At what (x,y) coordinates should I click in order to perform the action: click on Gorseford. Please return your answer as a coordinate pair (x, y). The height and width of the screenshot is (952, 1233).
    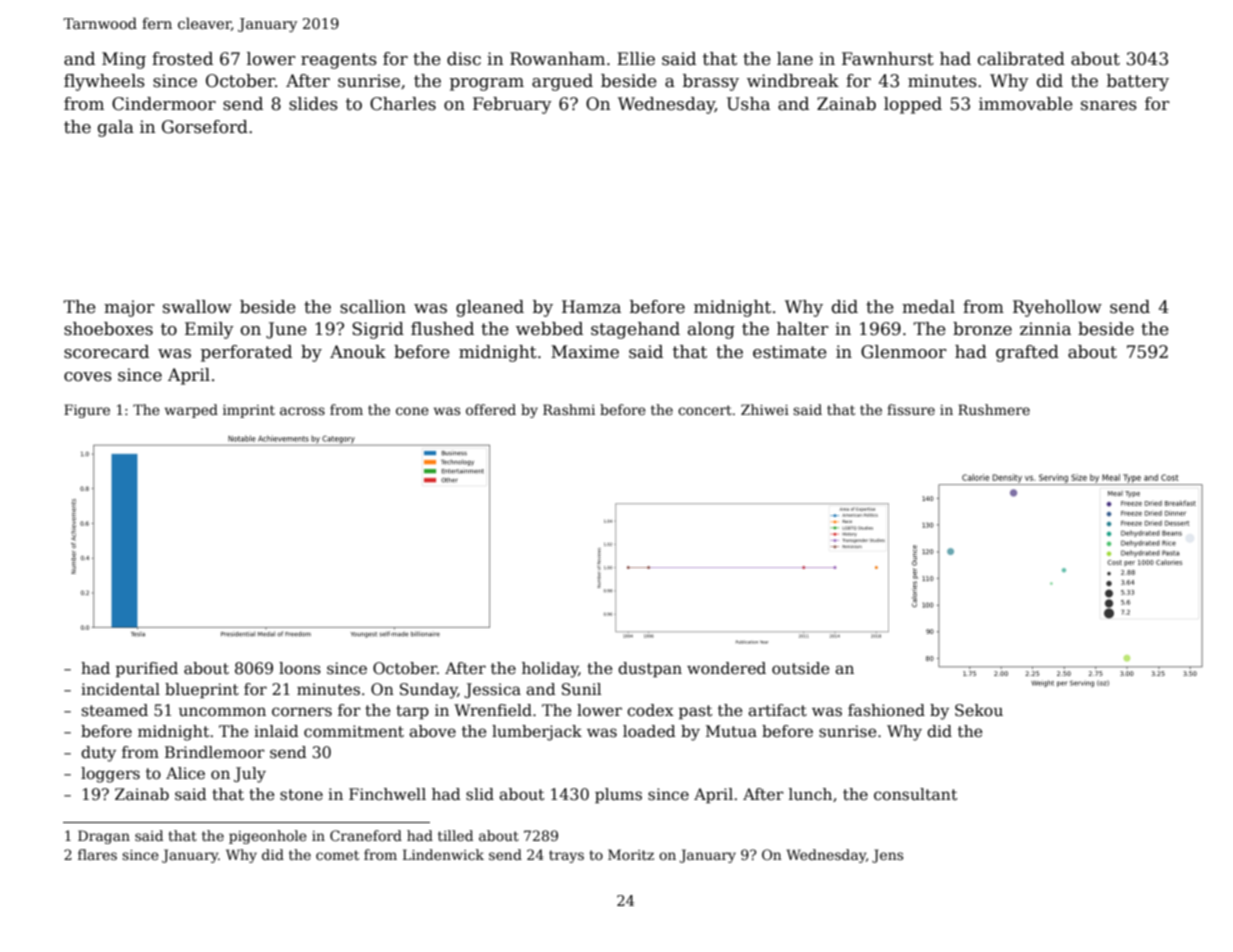
    Looking at the image, I should click on (205, 127).
